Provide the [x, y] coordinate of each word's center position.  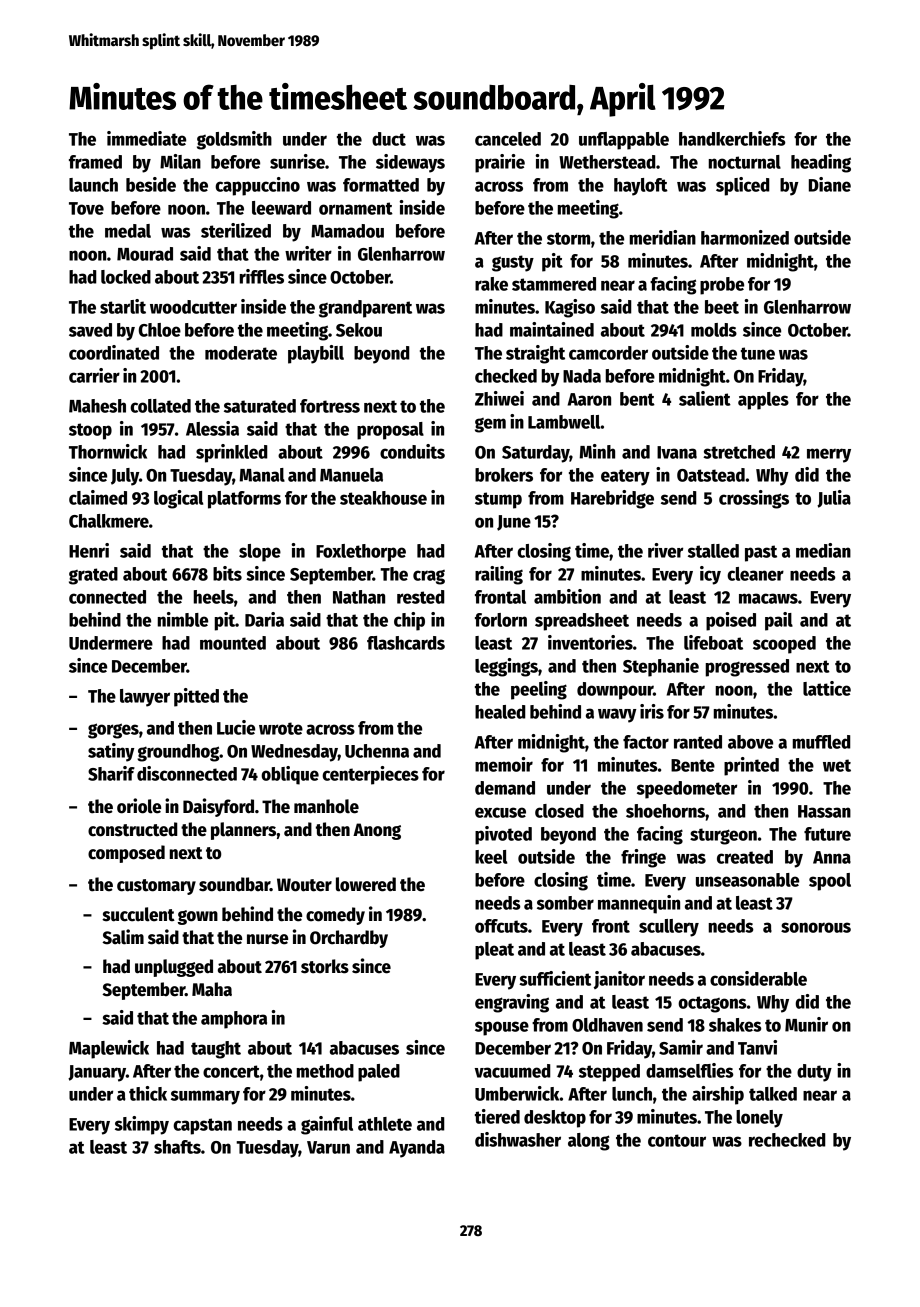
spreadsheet [582, 622]
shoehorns [665, 811]
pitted [196, 697]
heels [214, 597]
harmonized [745, 237]
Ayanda [417, 1149]
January [97, 1073]
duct [389, 139]
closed [559, 811]
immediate [146, 138]
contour [677, 1140]
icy [710, 575]
